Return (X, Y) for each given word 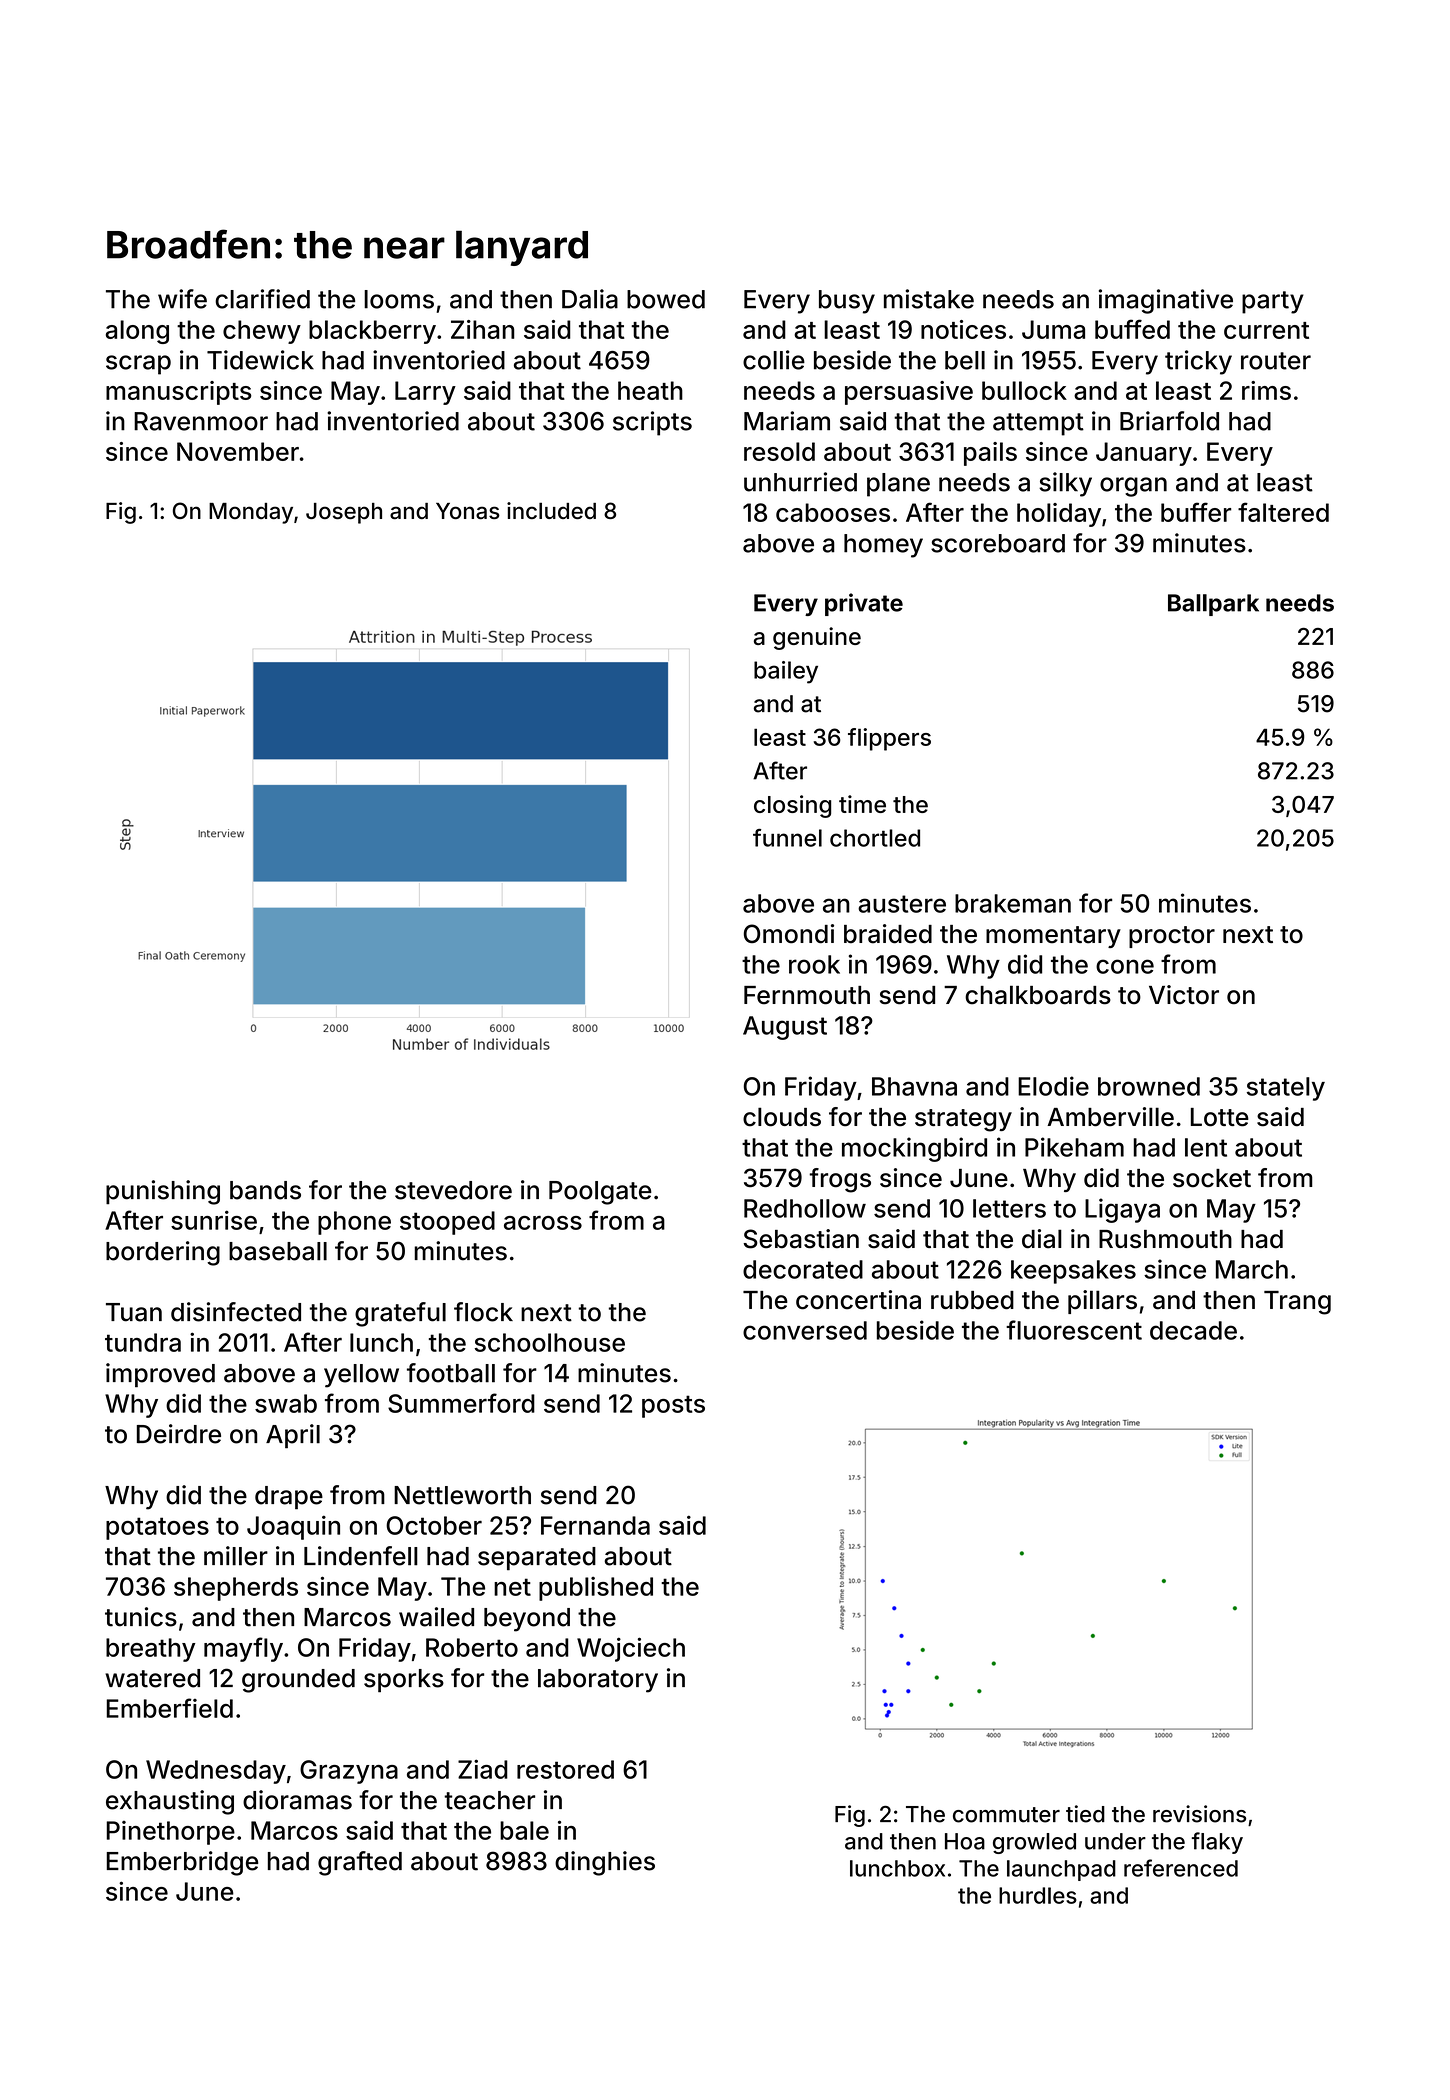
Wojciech (631, 1649)
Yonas (468, 511)
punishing (163, 1192)
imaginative (1166, 301)
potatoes (157, 1528)
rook (814, 964)
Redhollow (805, 1208)
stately (1286, 1089)
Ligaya (1122, 1210)
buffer (1196, 512)
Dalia (590, 299)
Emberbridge (182, 1863)
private (864, 604)
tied (1085, 1814)
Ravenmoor (201, 421)
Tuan (134, 1312)
